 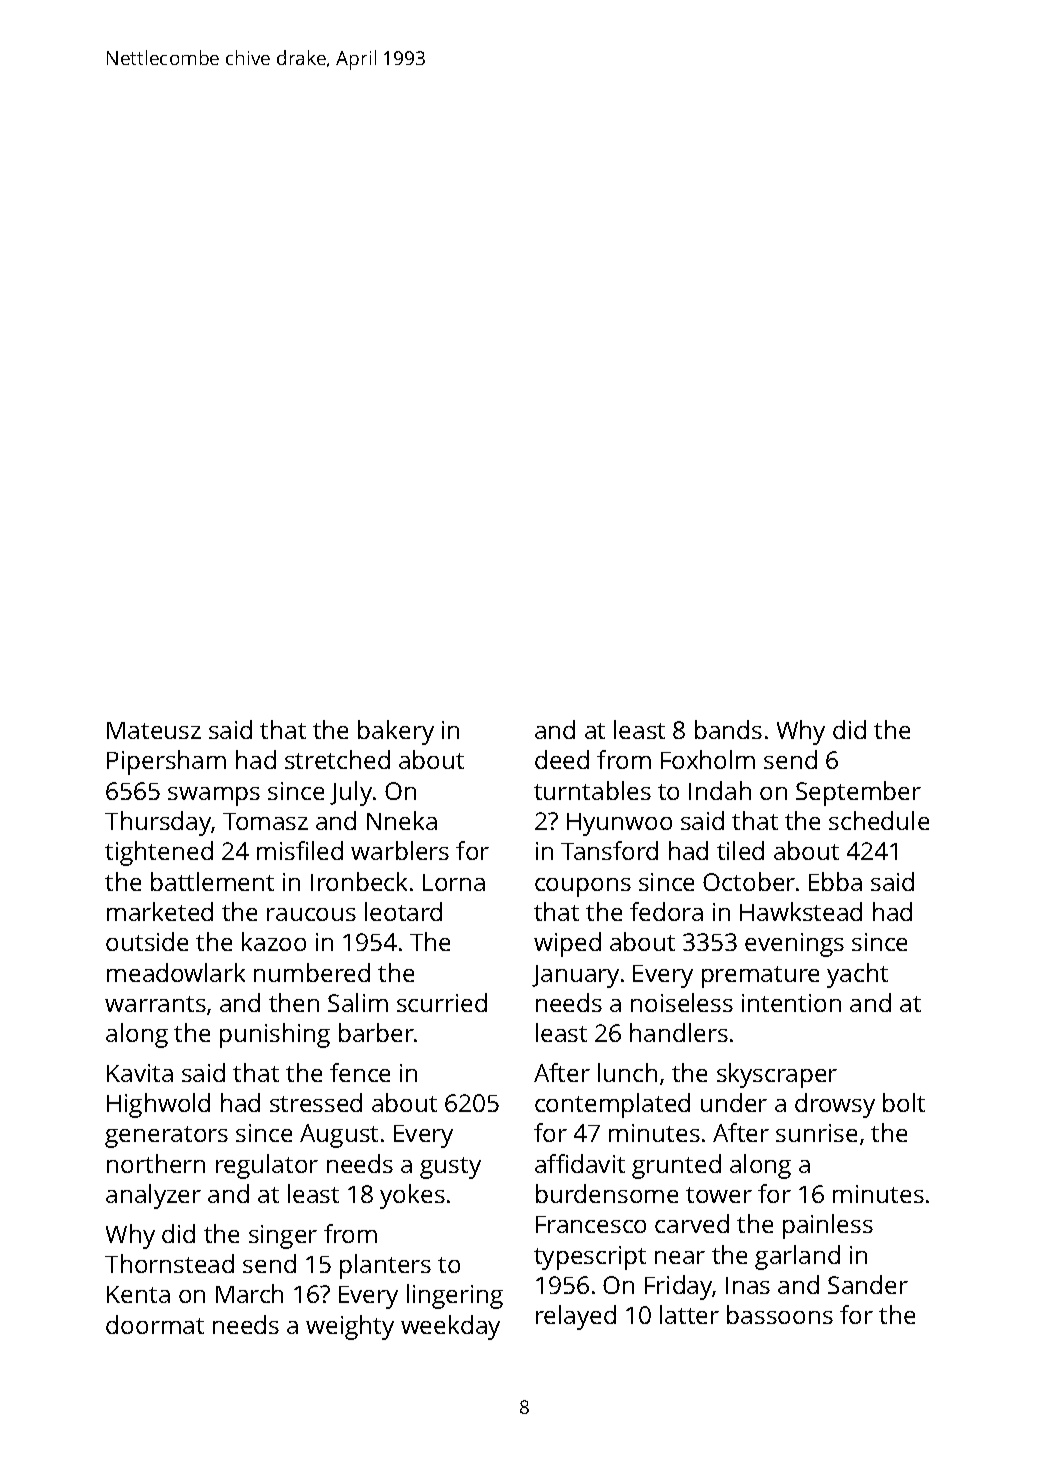 I want to click on weekday, so click(x=450, y=1327).
